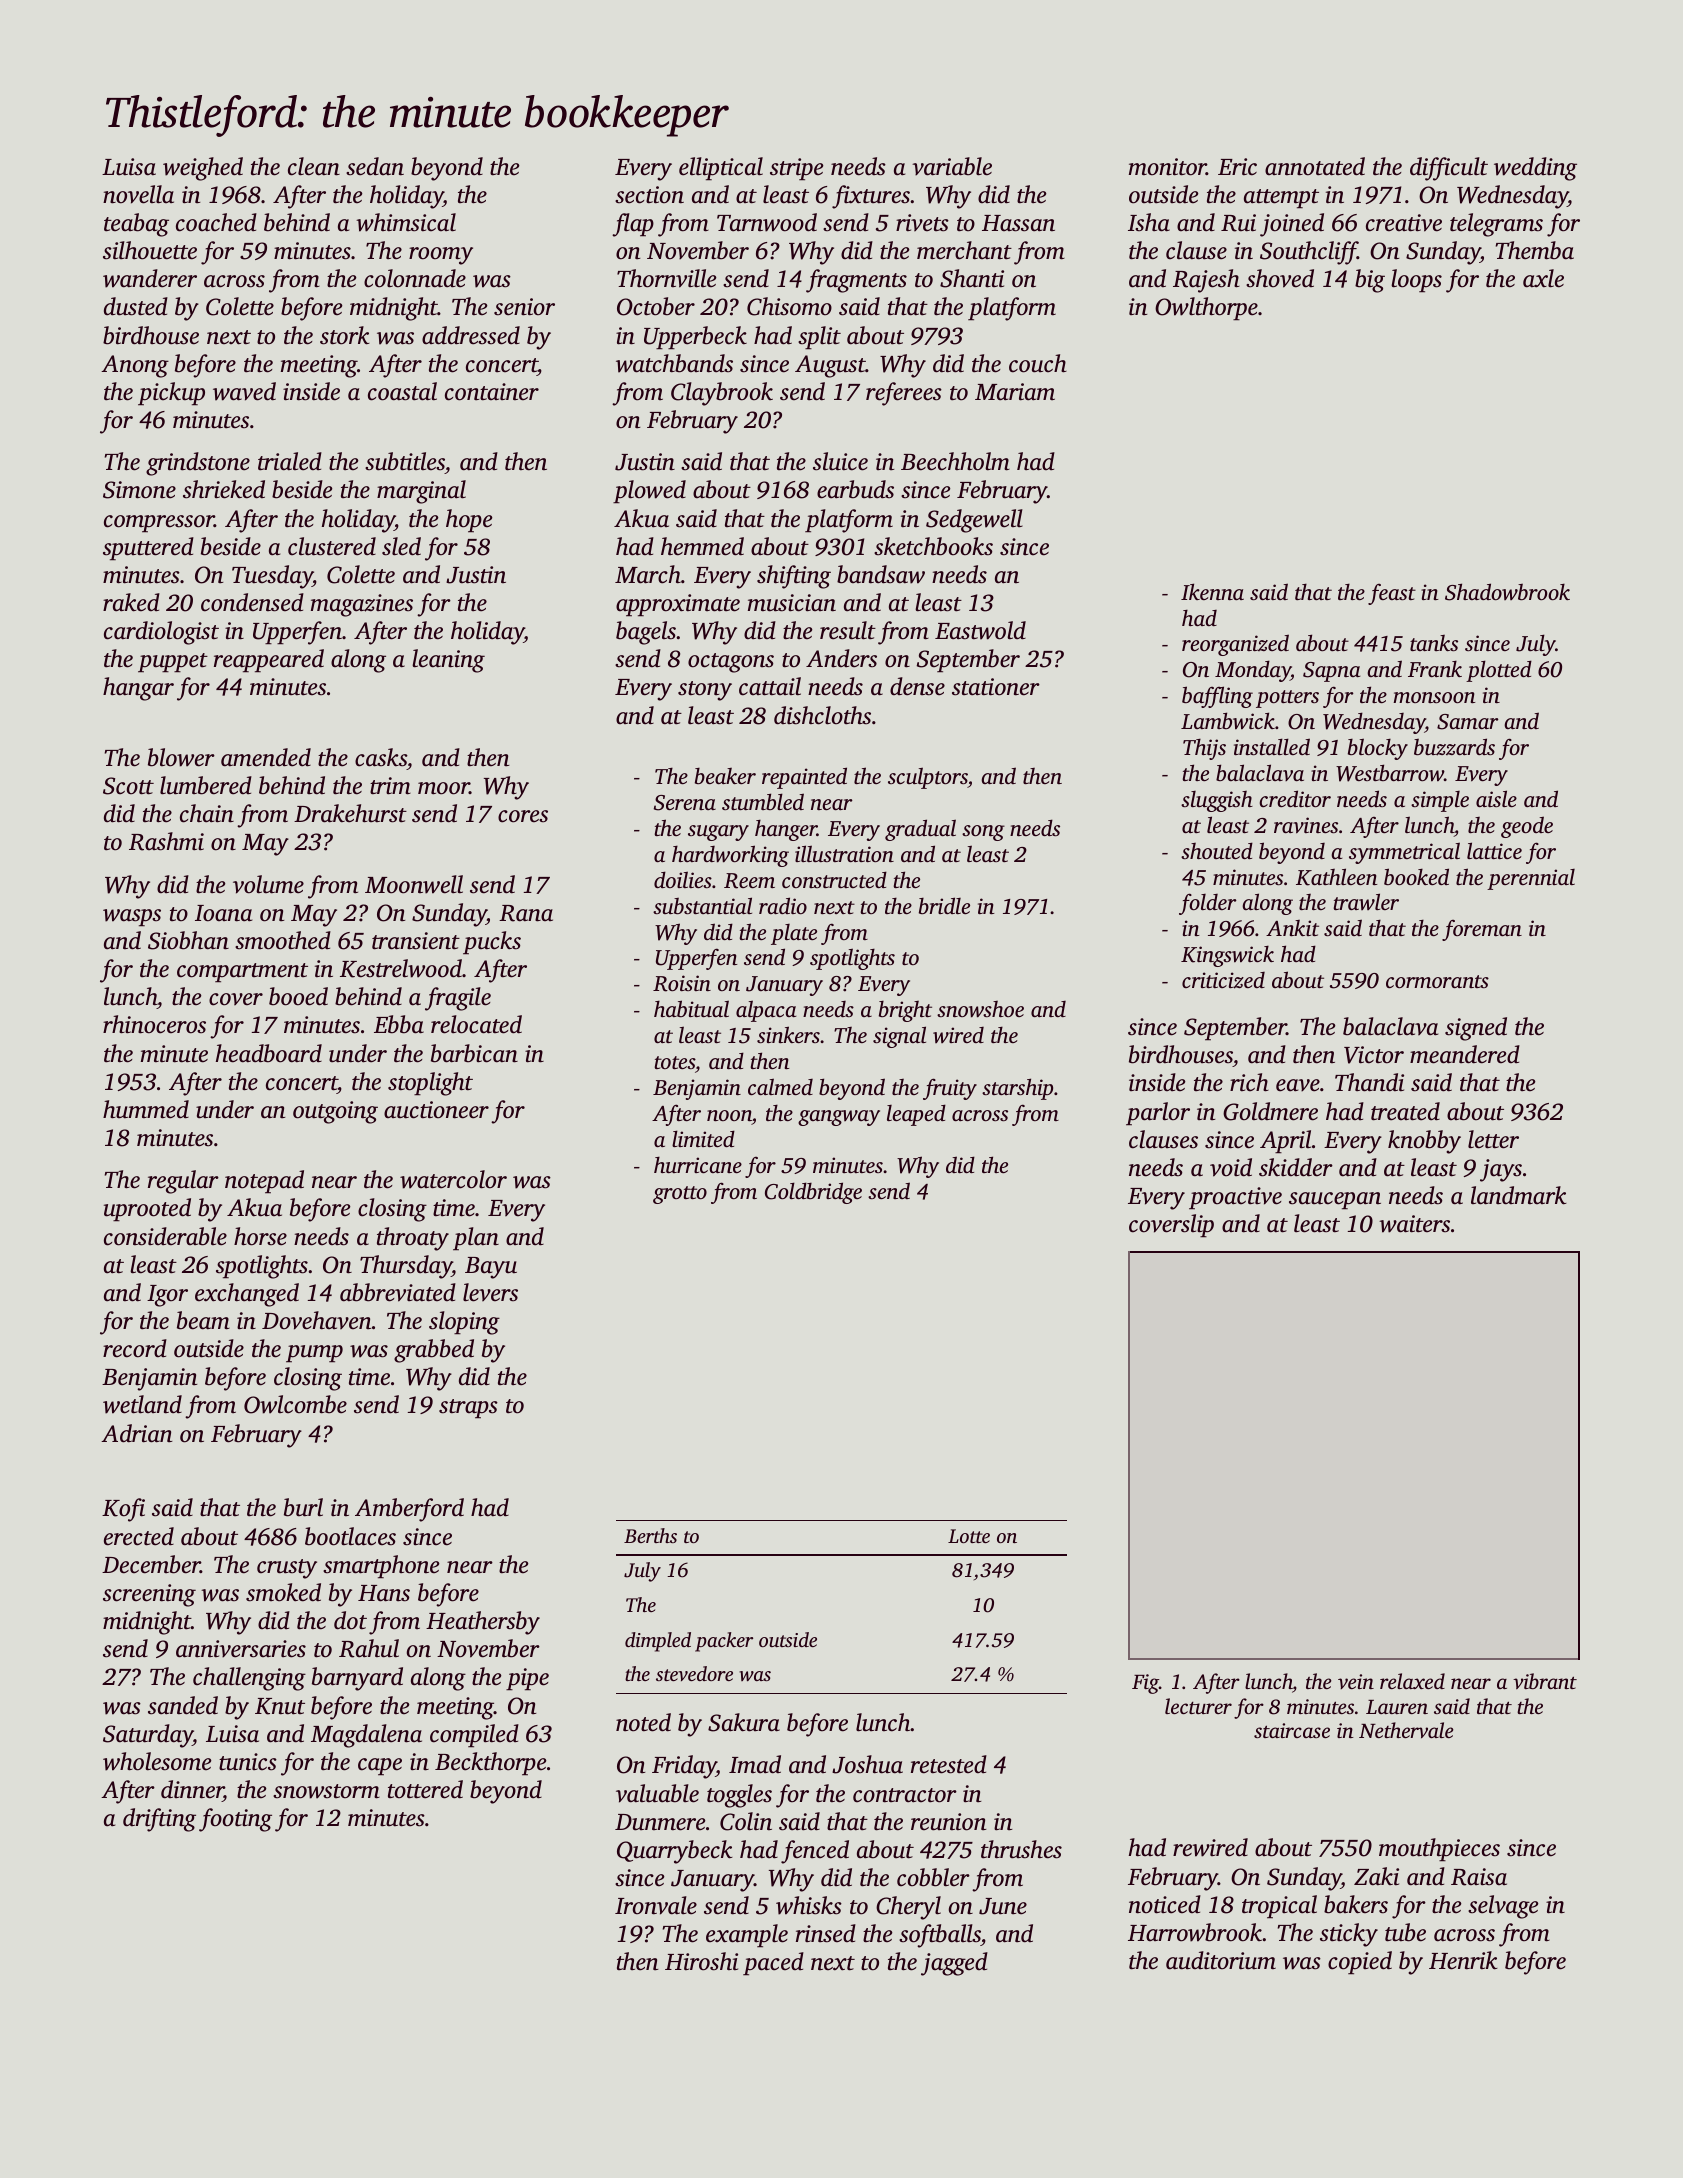 This screenshot has height=2178, width=1683. What do you see at coordinates (952, 166) in the screenshot?
I see `variable` at bounding box center [952, 166].
